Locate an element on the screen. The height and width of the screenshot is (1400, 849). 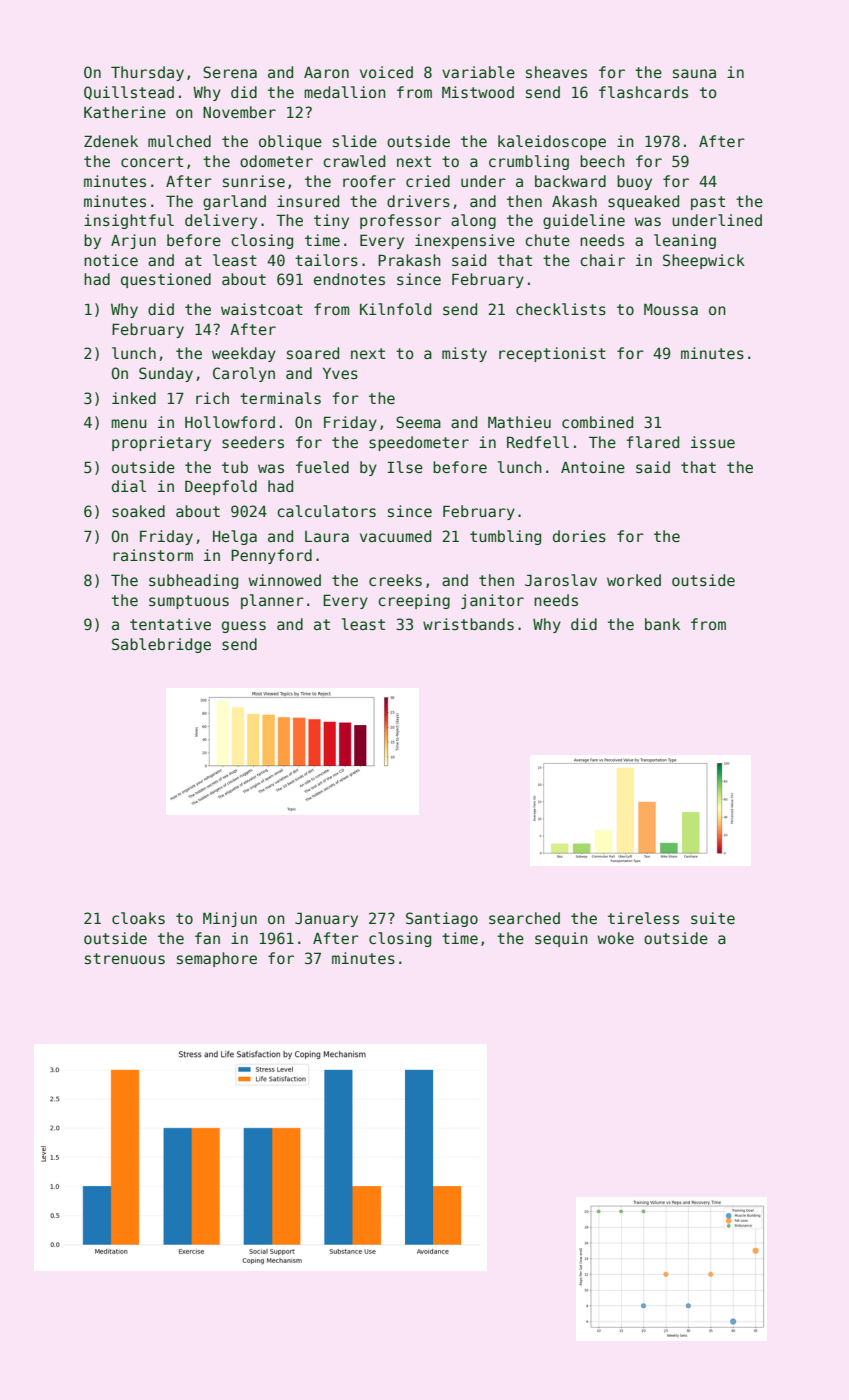
sauna is located at coordinates (694, 73).
